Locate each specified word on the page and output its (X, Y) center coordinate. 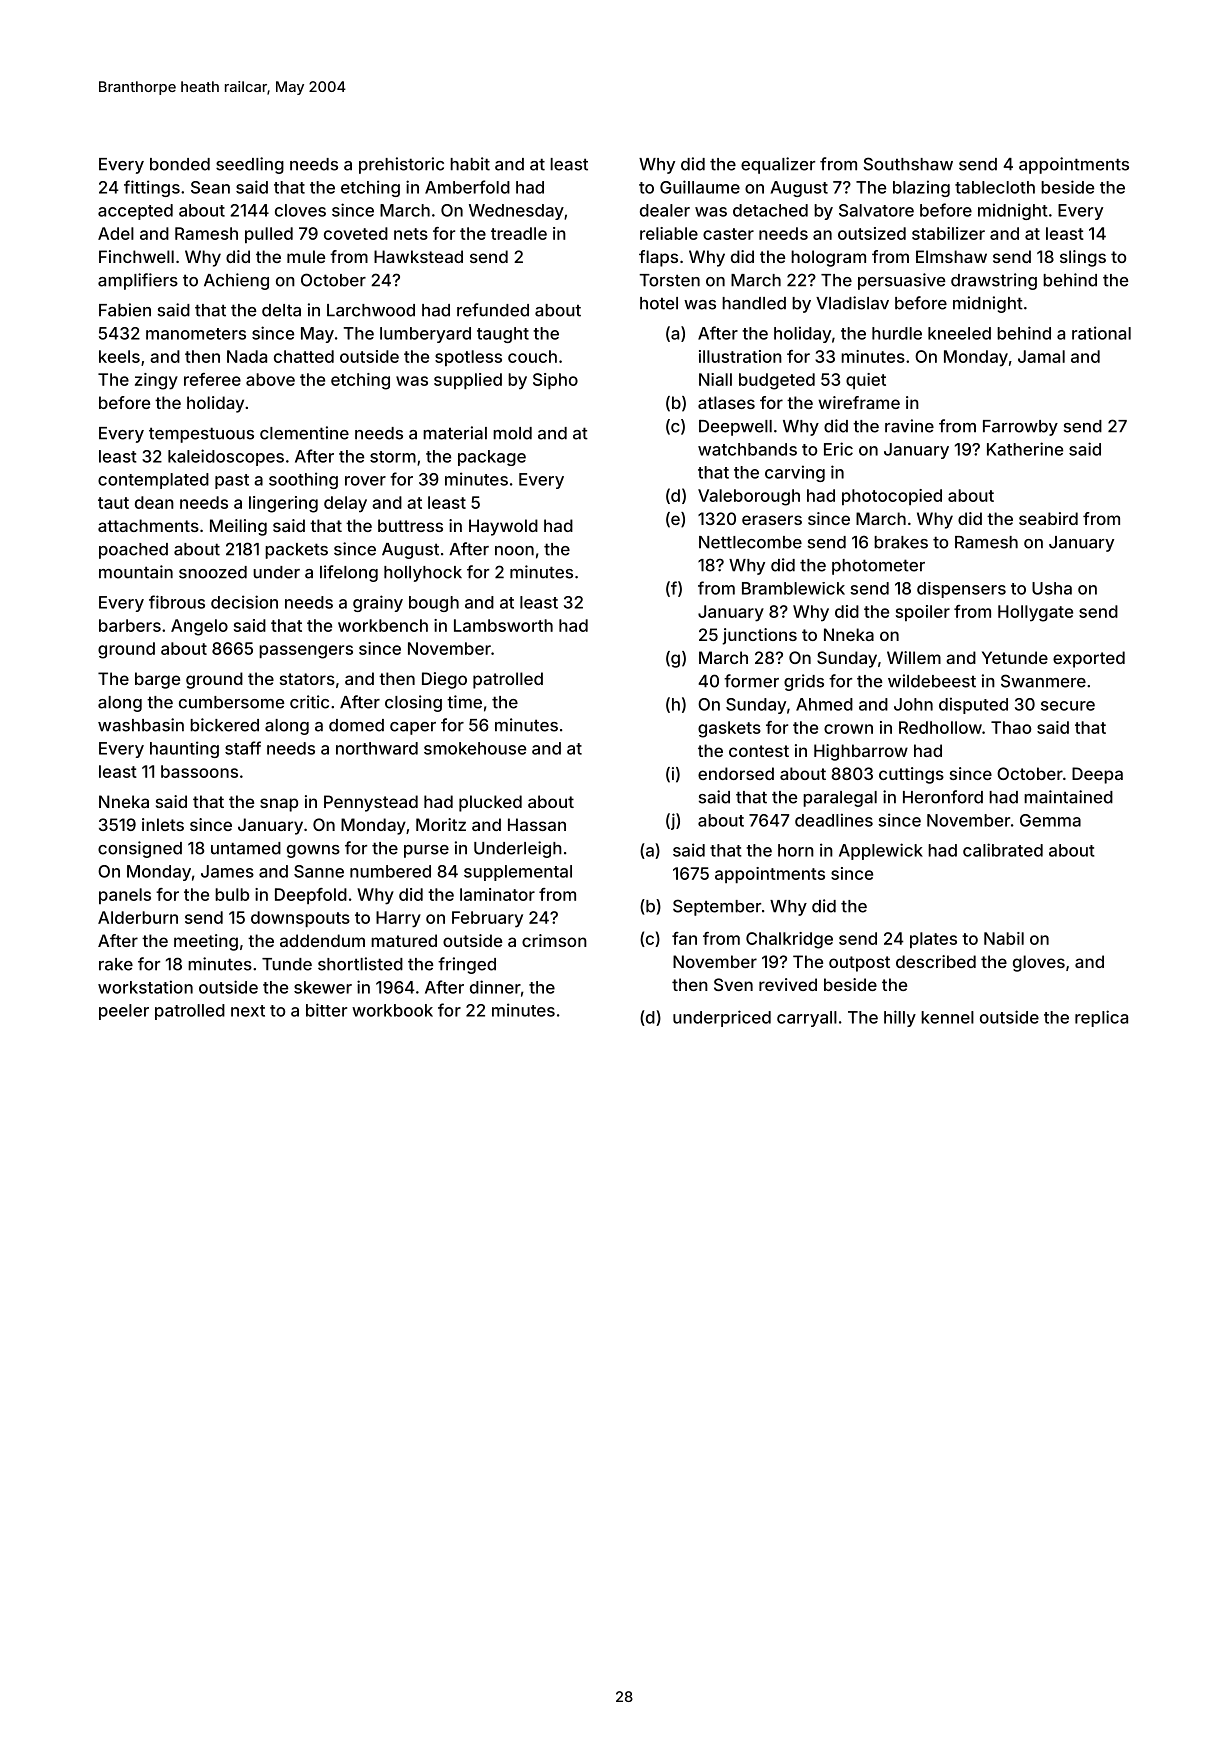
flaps (658, 258)
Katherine (1025, 449)
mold (512, 433)
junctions (759, 636)
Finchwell (136, 256)
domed (356, 725)
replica (1101, 1018)
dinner (495, 987)
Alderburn (138, 917)
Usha (1052, 588)
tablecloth (995, 187)
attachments (148, 525)
